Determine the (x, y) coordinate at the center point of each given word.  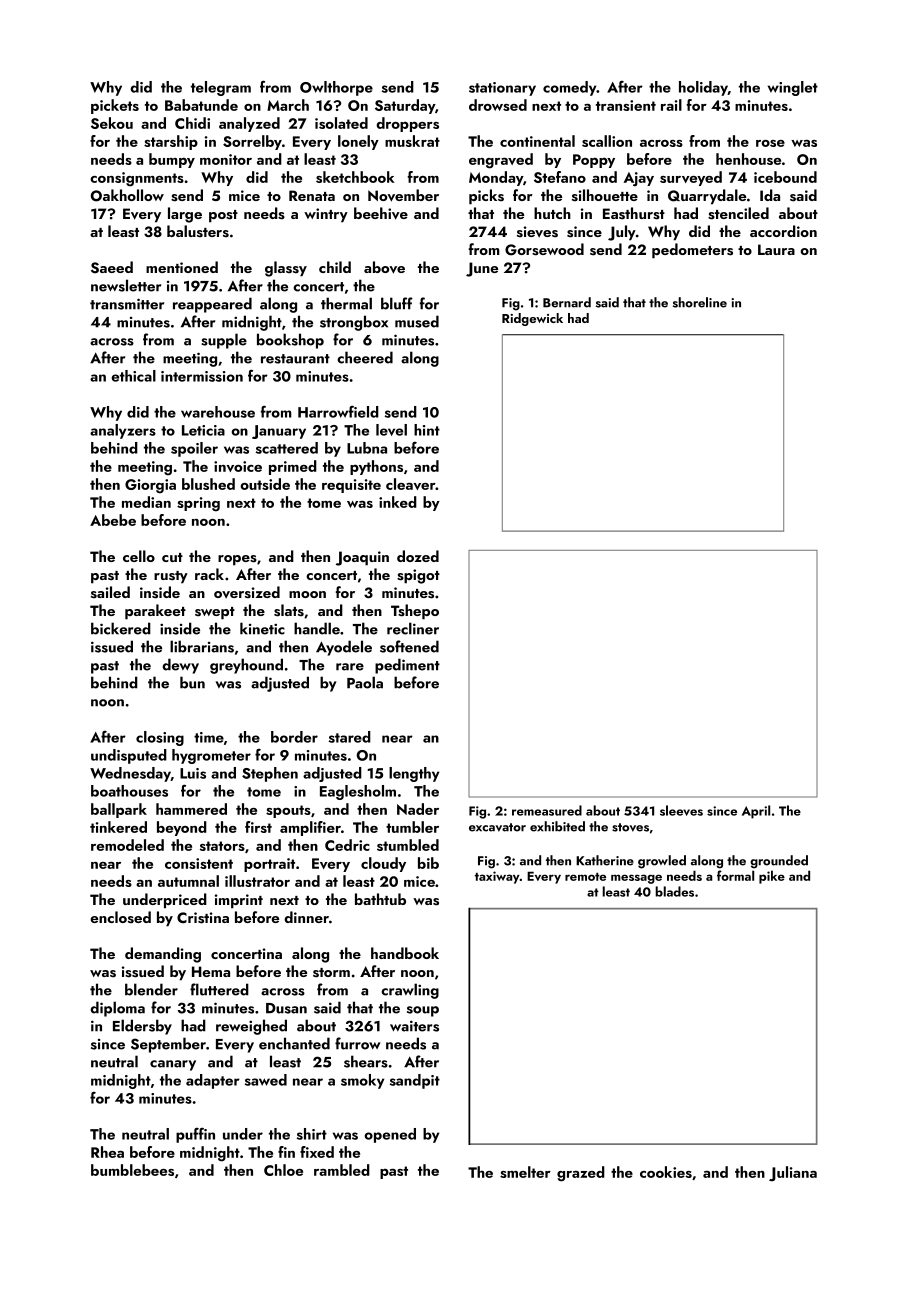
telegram (221, 88)
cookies (666, 1172)
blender (151, 989)
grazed (581, 1174)
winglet (793, 88)
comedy (570, 88)
